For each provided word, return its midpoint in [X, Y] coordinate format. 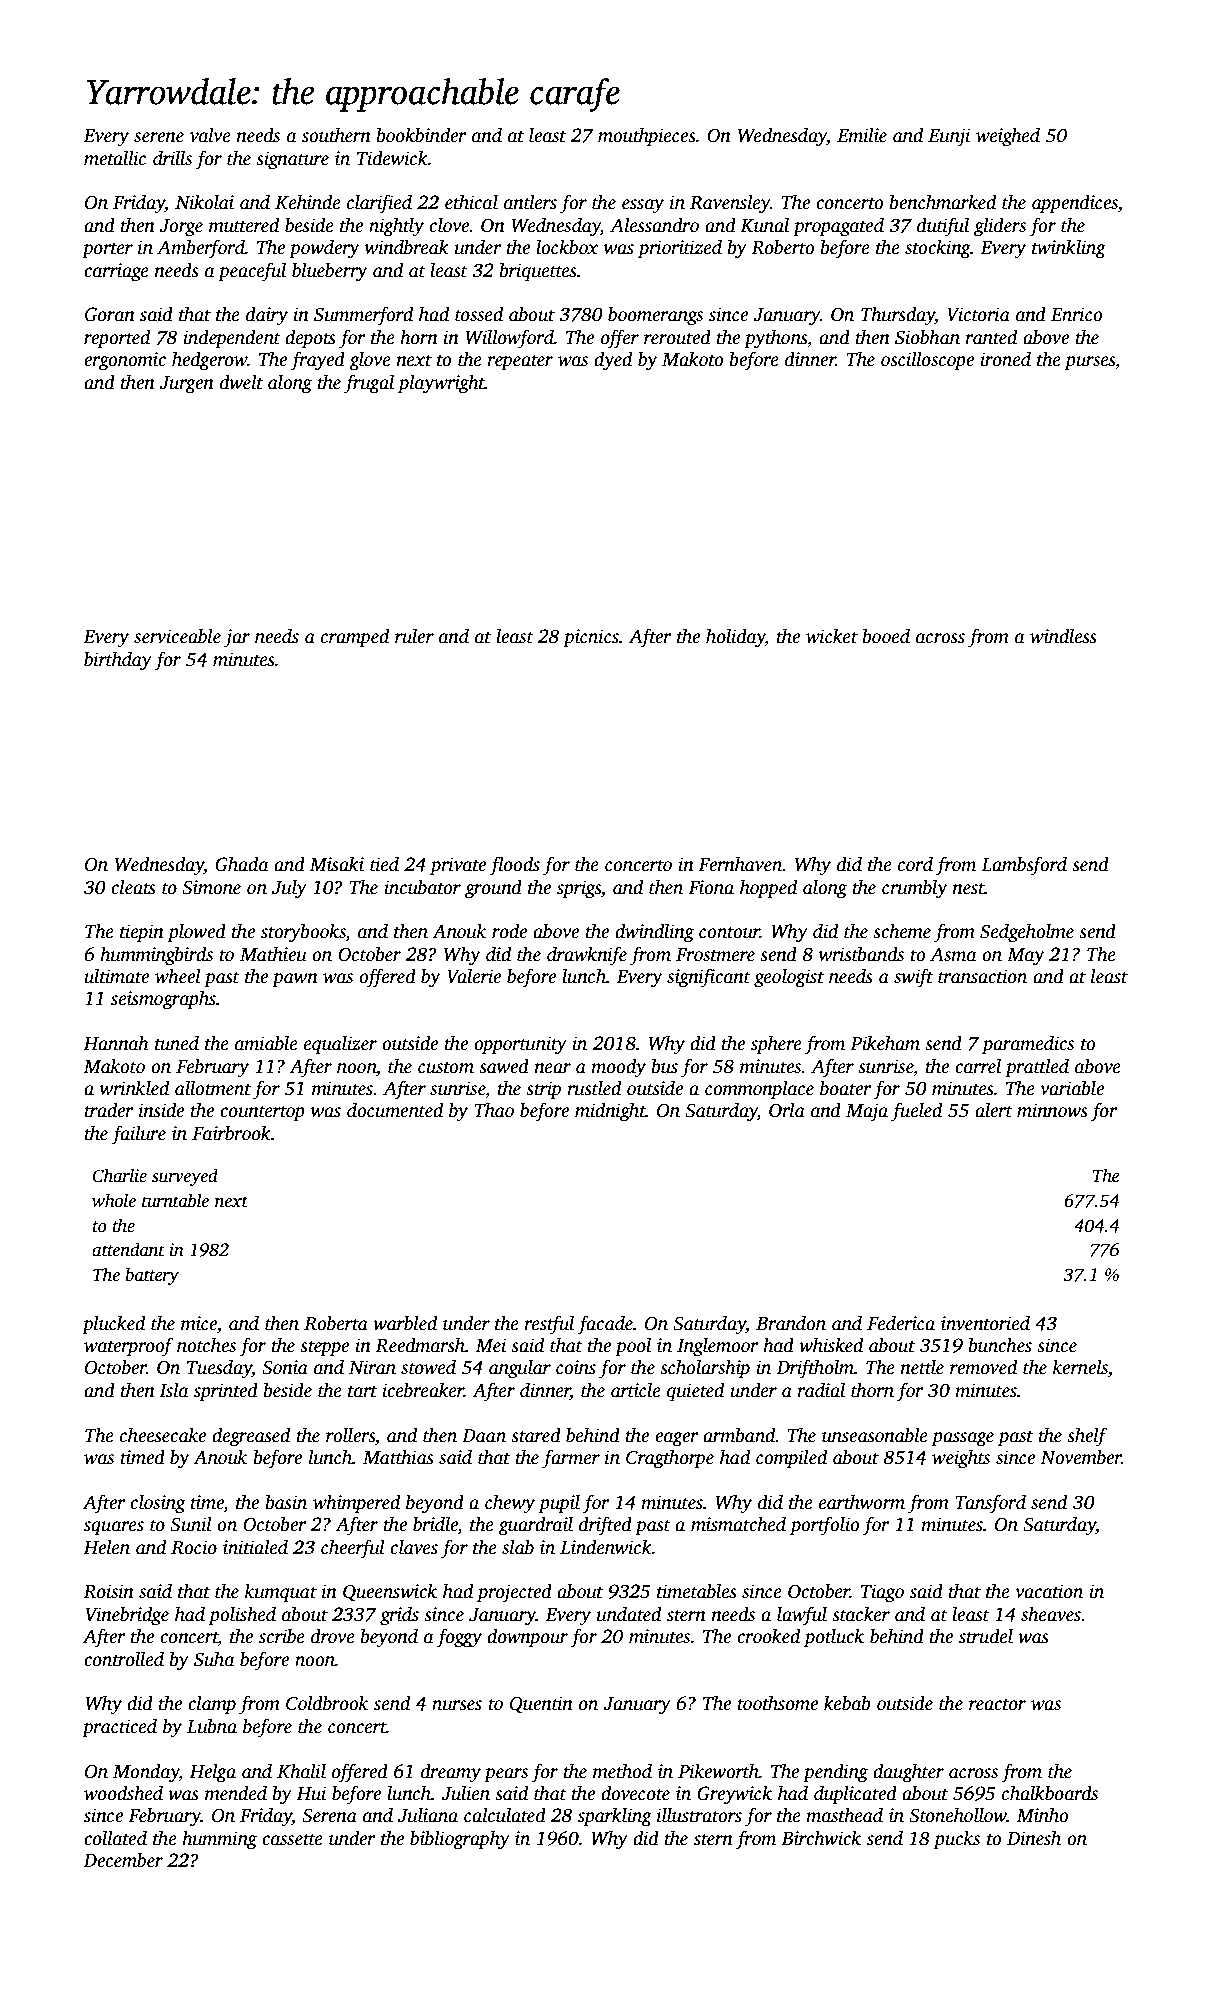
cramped [355, 638]
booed [886, 636]
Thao [494, 1110]
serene [159, 137]
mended [236, 1793]
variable [1072, 1088]
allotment [213, 1088]
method [622, 1771]
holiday [735, 638]
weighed [1008, 137]
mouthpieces [647, 137]
